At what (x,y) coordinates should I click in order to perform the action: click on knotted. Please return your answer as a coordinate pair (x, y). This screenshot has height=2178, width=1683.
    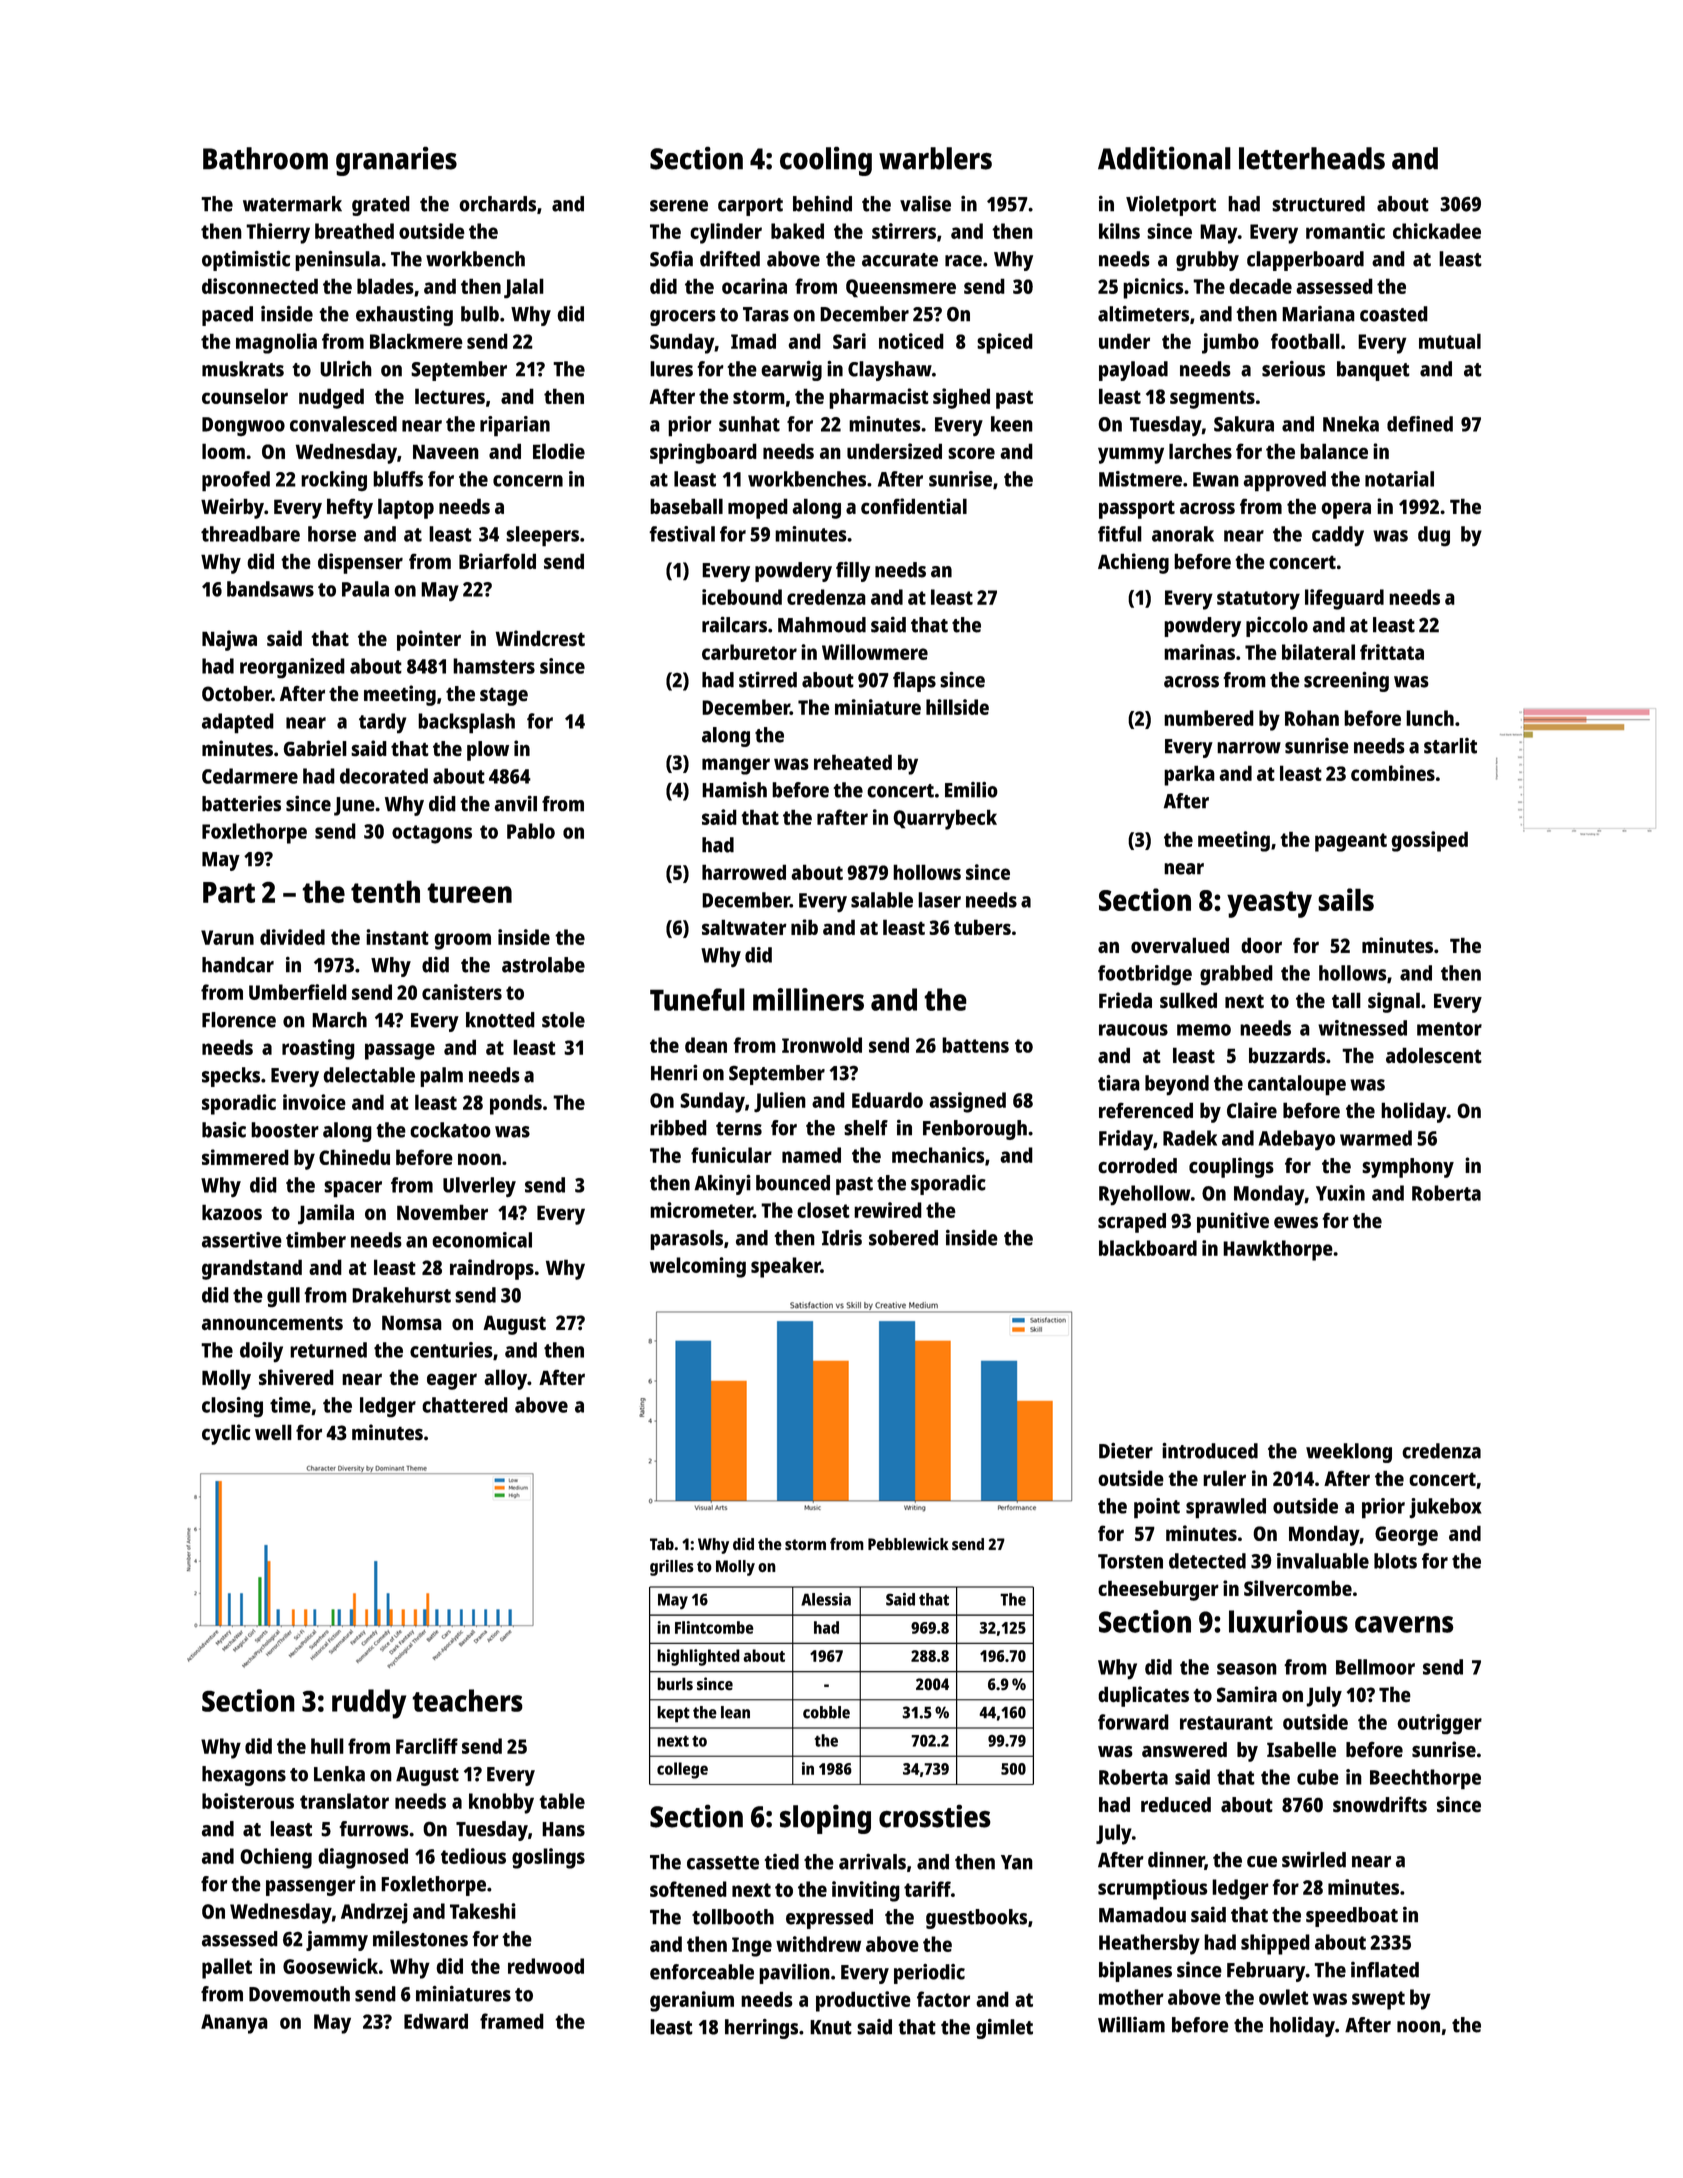
    Looking at the image, I should click on (500, 1020).
